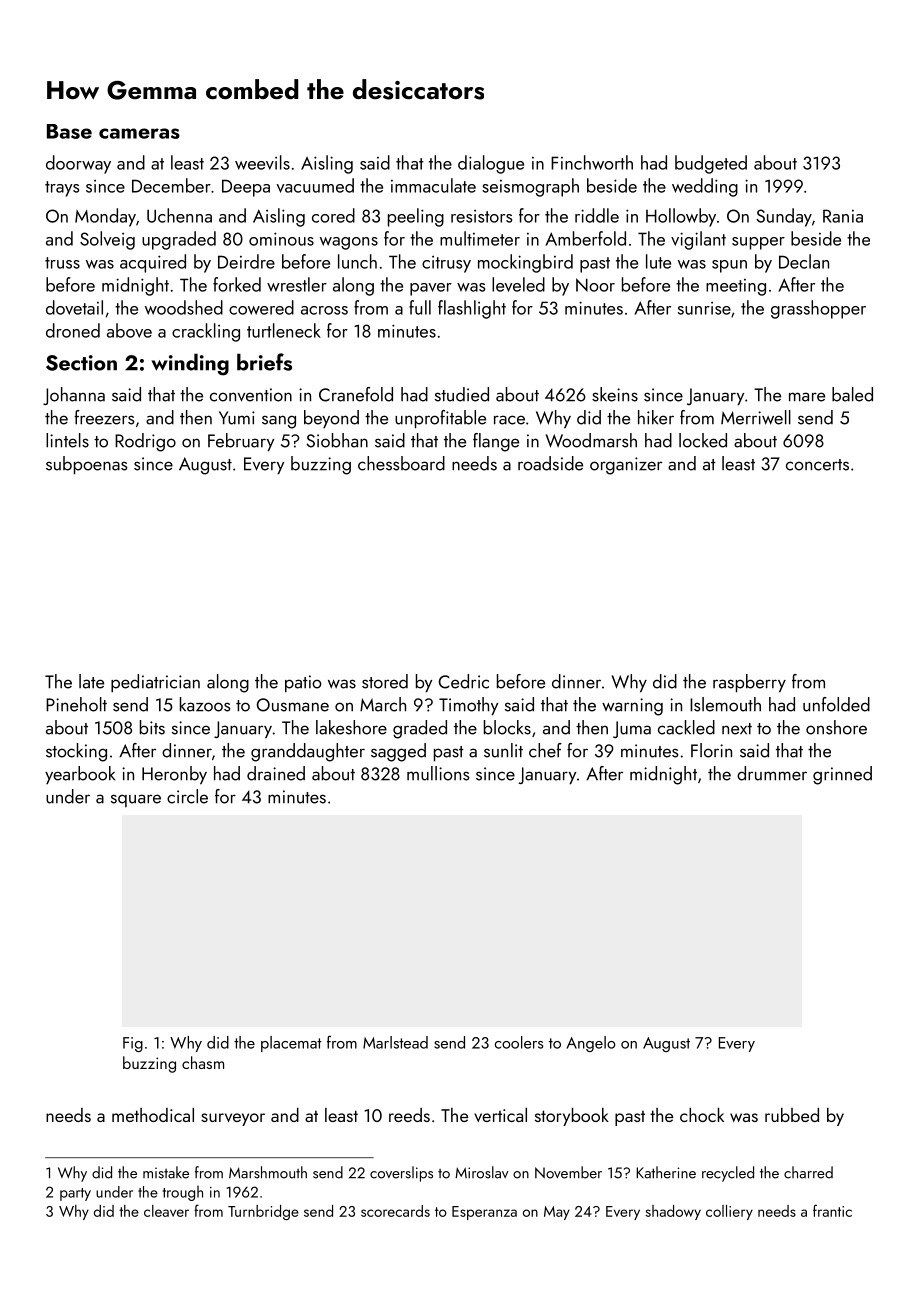 The height and width of the screenshot is (1308, 924). What do you see at coordinates (166, 1211) in the screenshot?
I see `cleaver` at bounding box center [166, 1211].
